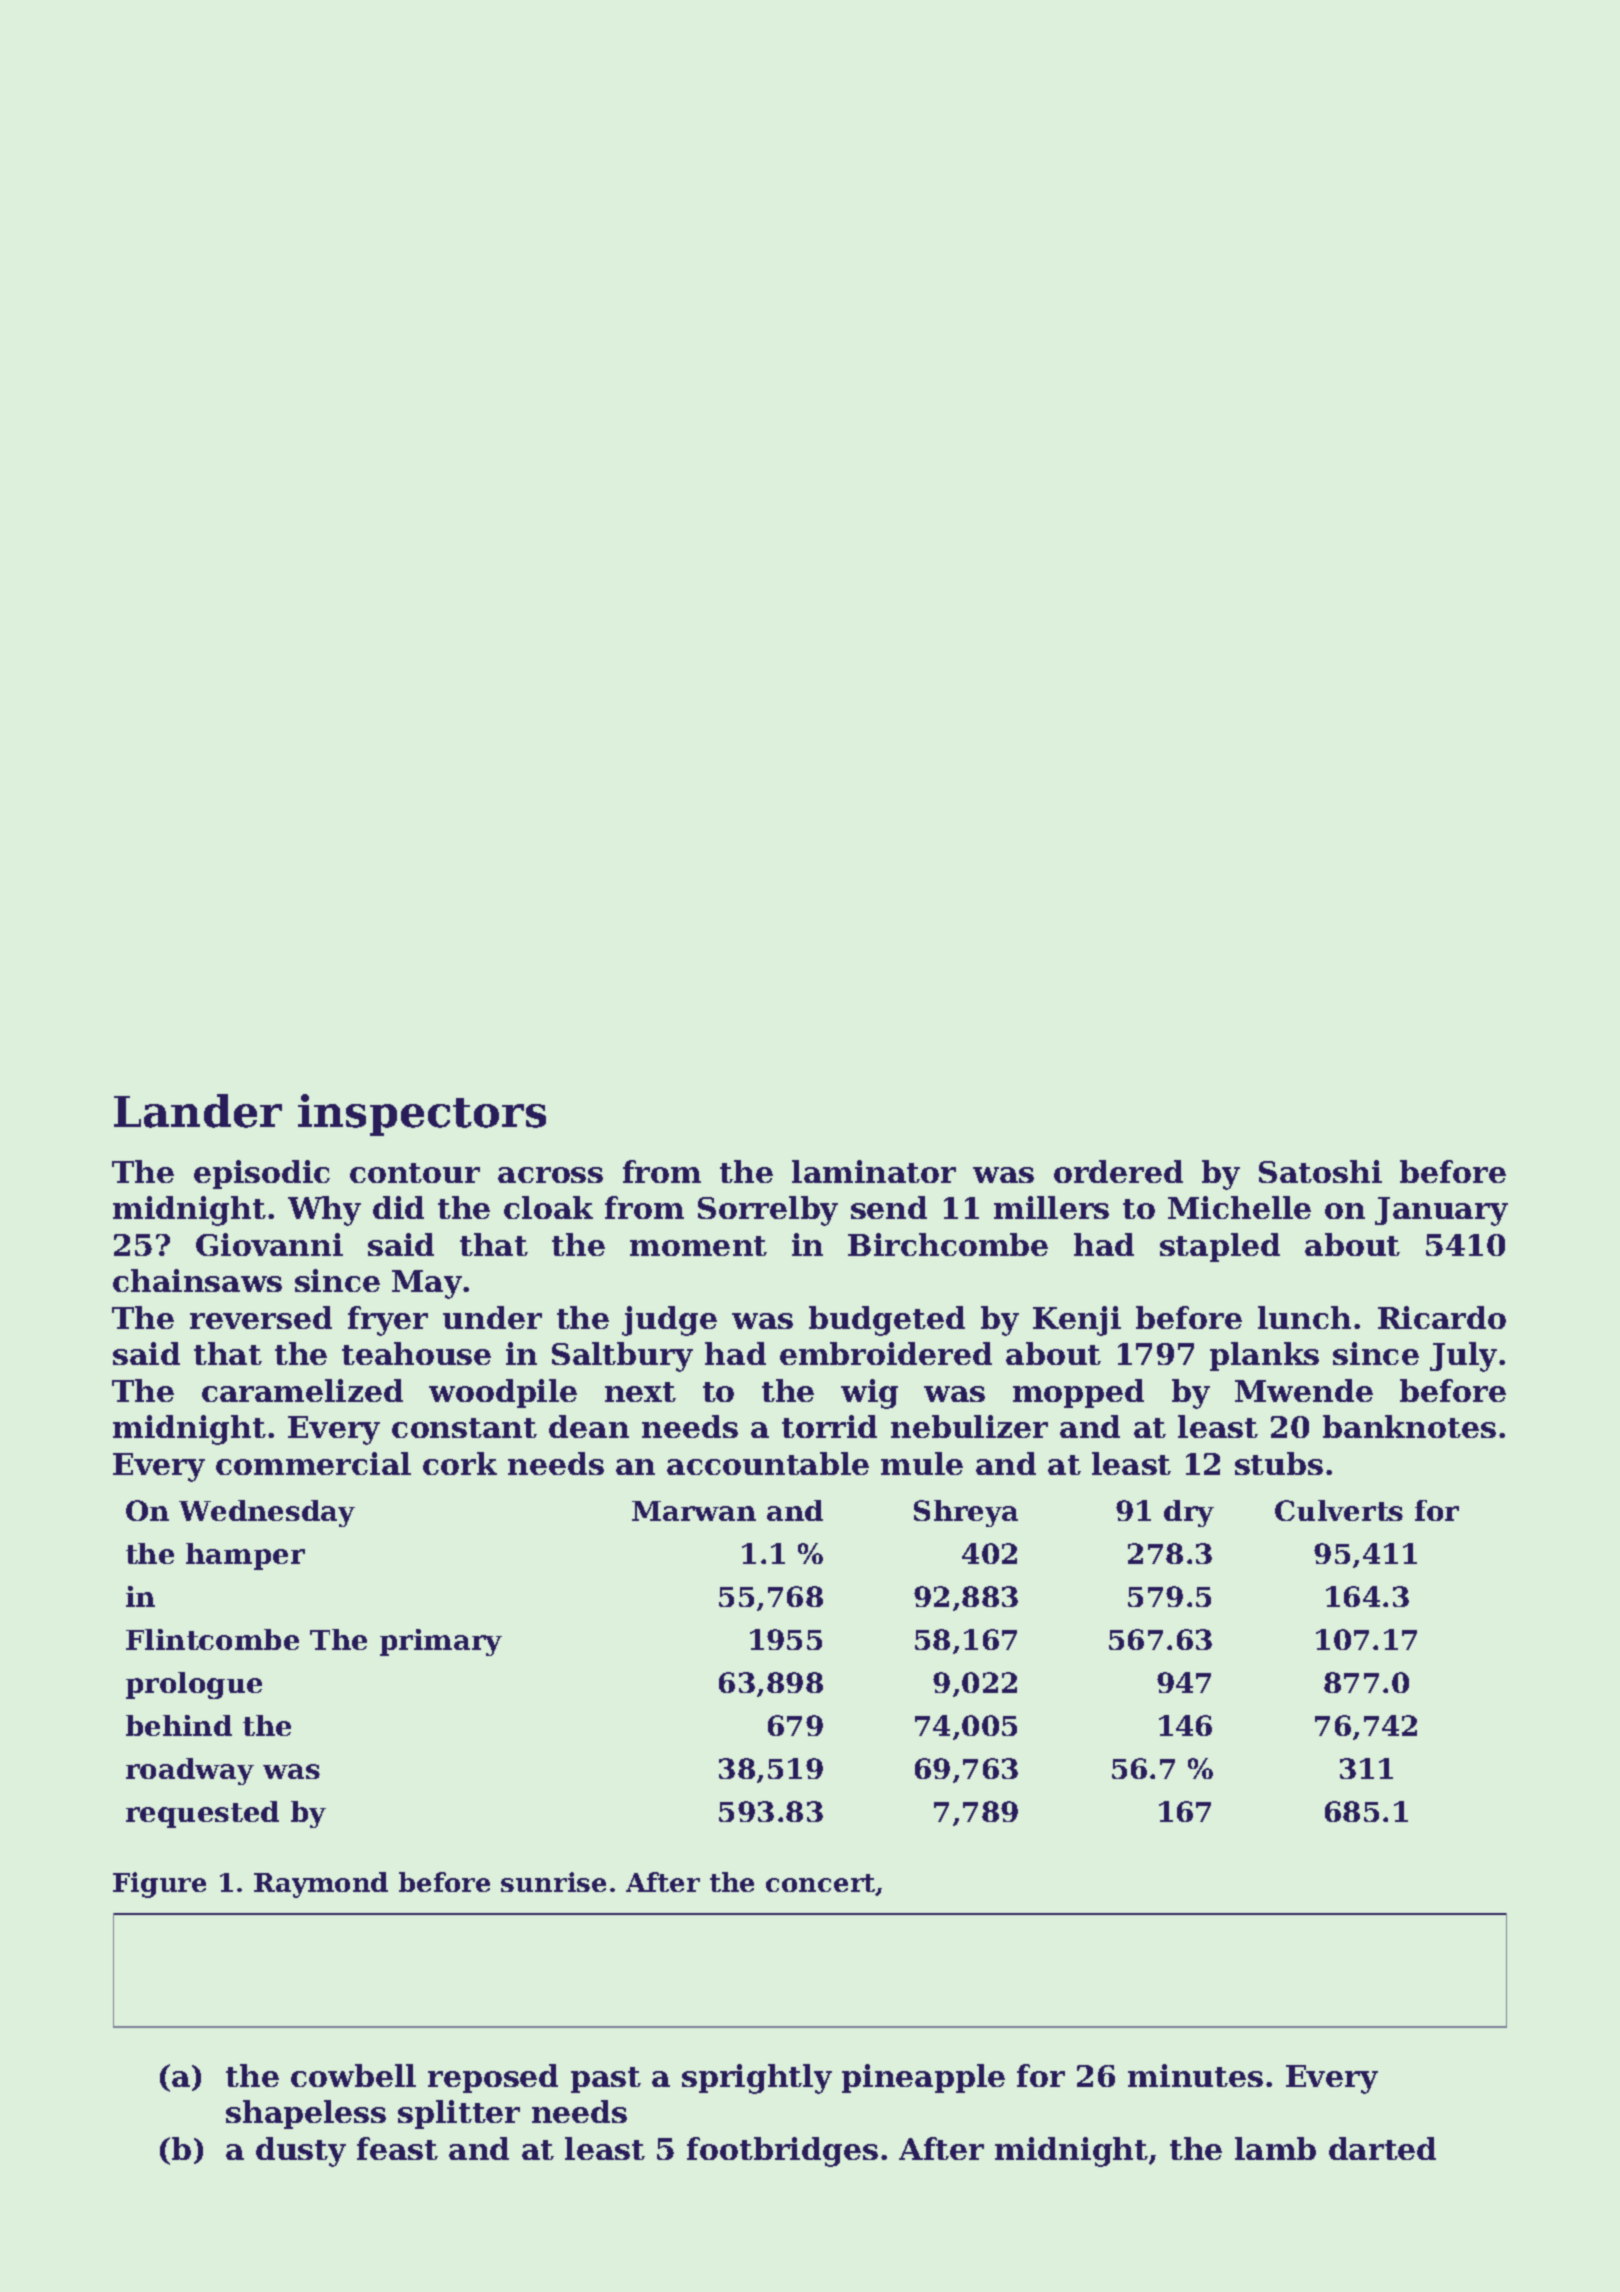  What do you see at coordinates (1275, 2148) in the document?
I see `lamb` at bounding box center [1275, 2148].
